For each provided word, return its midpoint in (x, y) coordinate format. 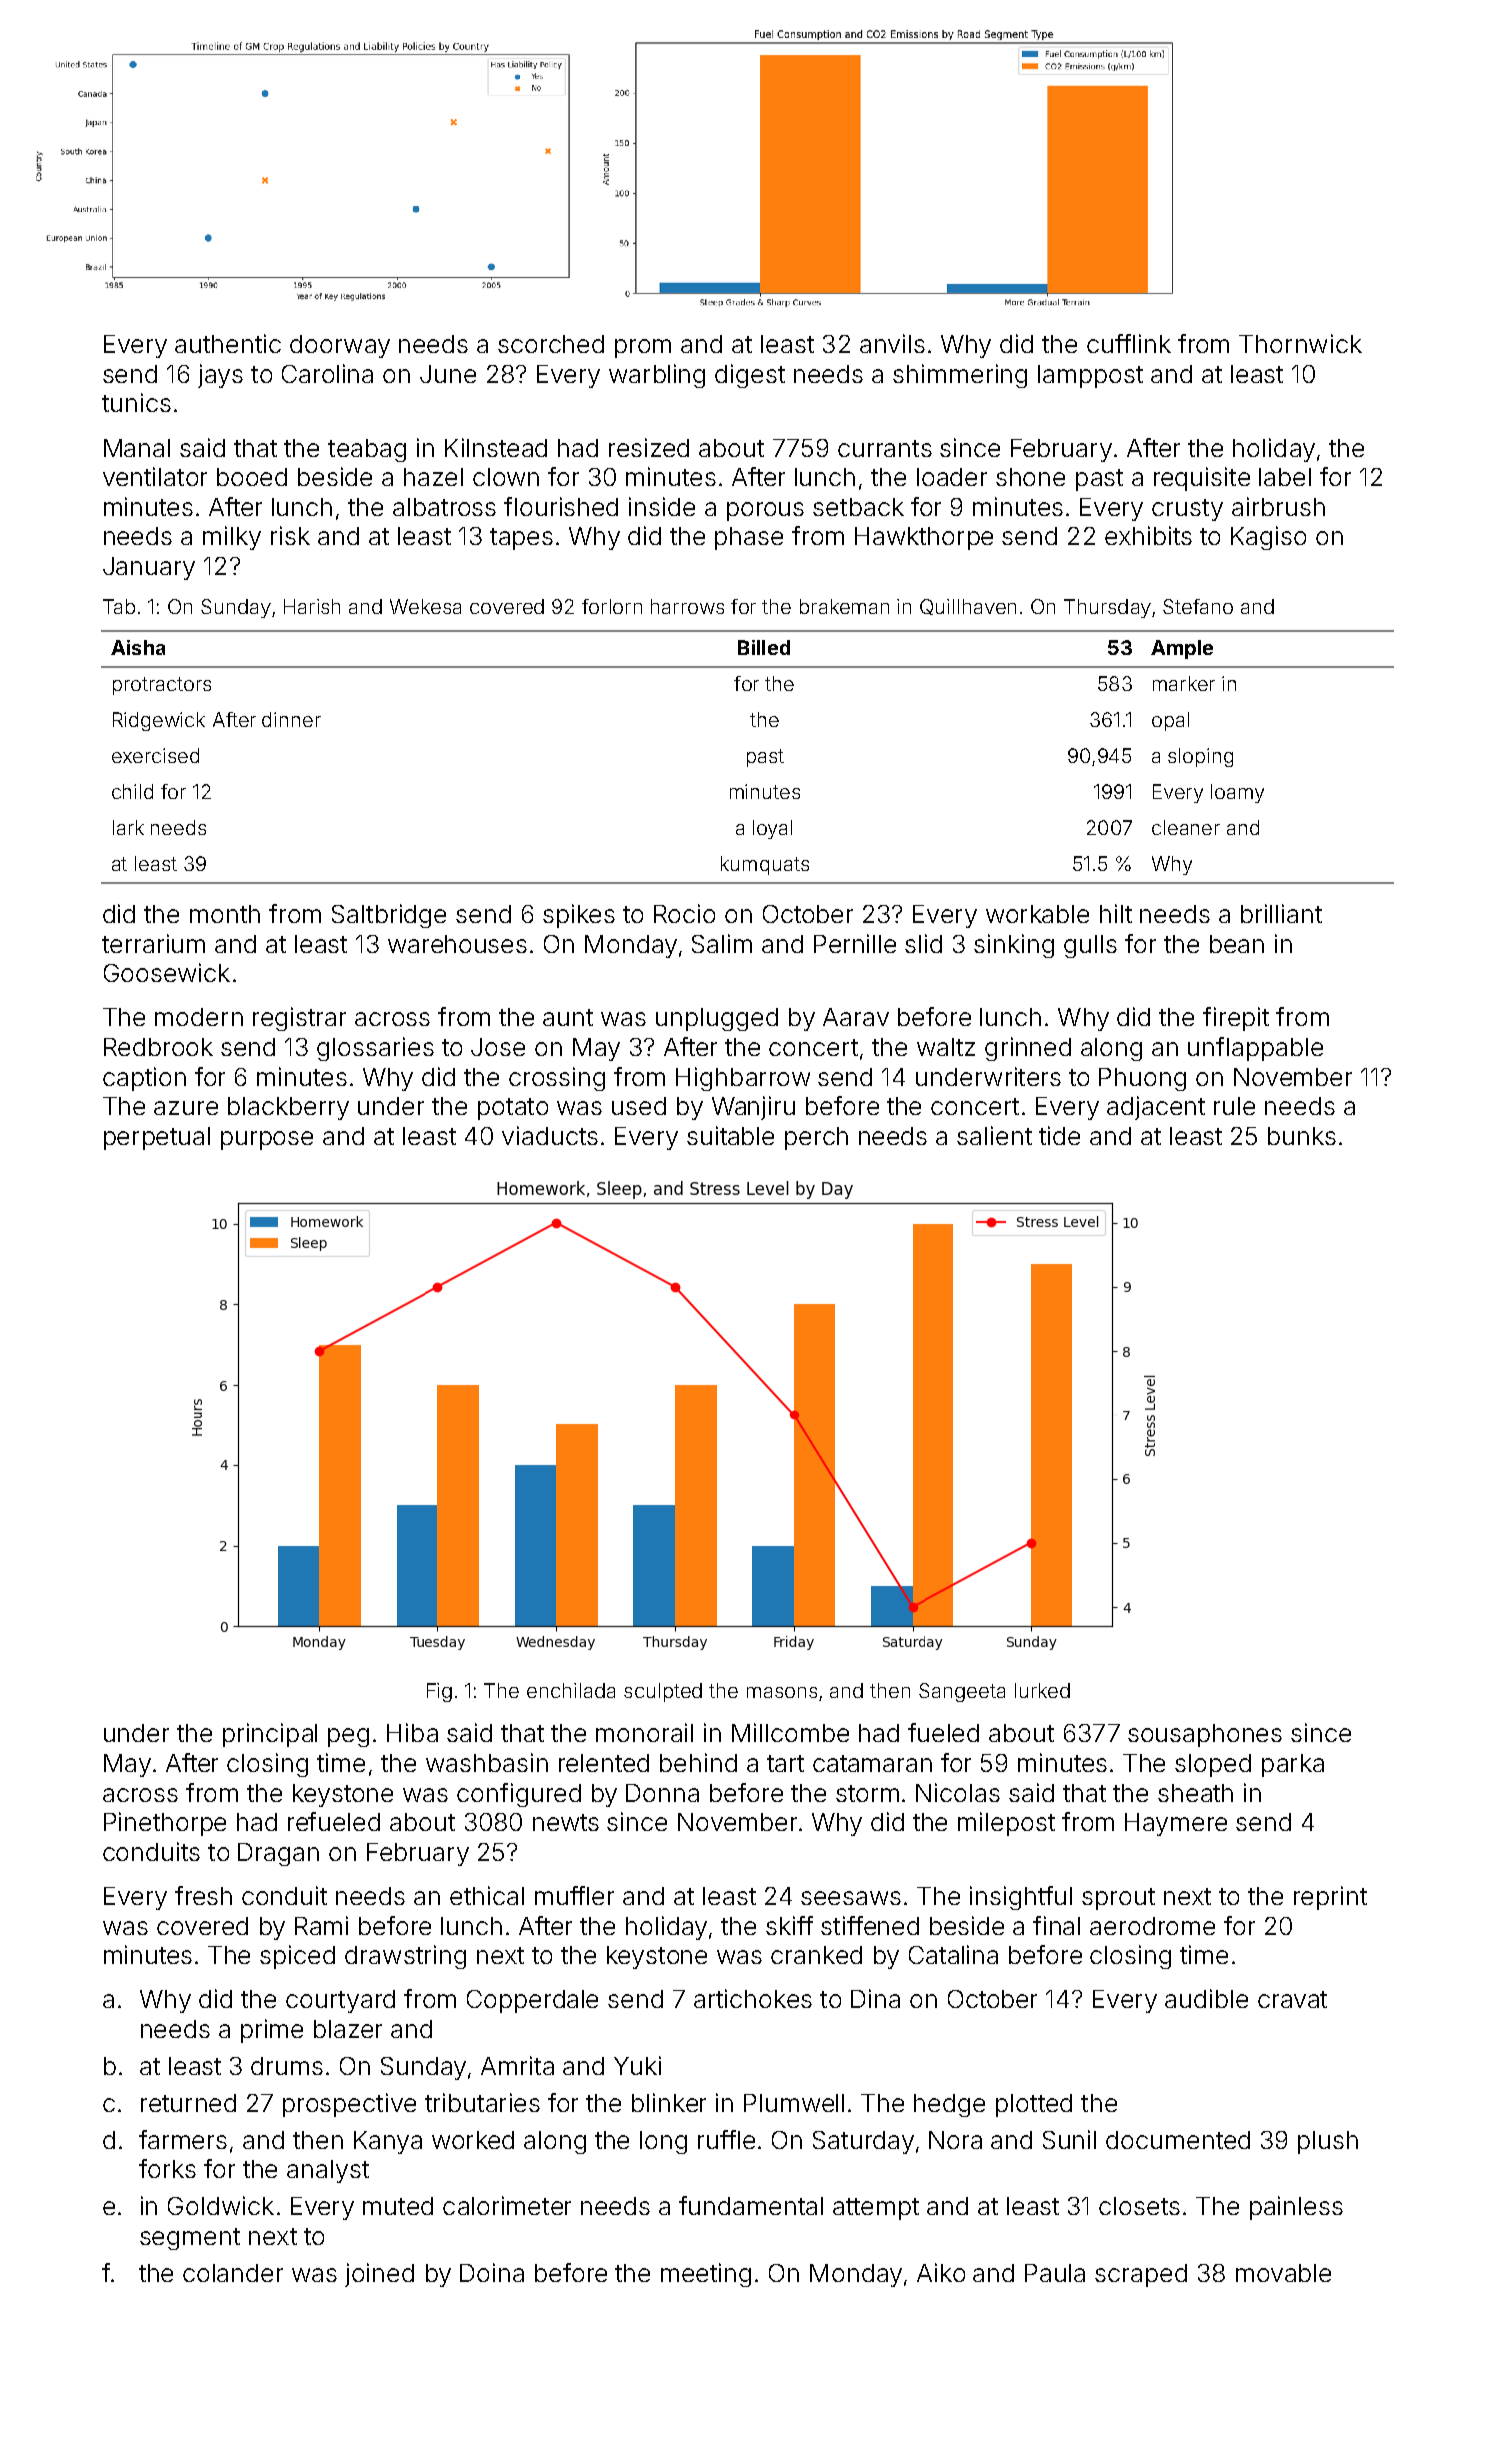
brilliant (1281, 913)
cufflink (1129, 343)
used (639, 1106)
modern (199, 1017)
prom (643, 348)
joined (379, 2275)
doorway (340, 346)
